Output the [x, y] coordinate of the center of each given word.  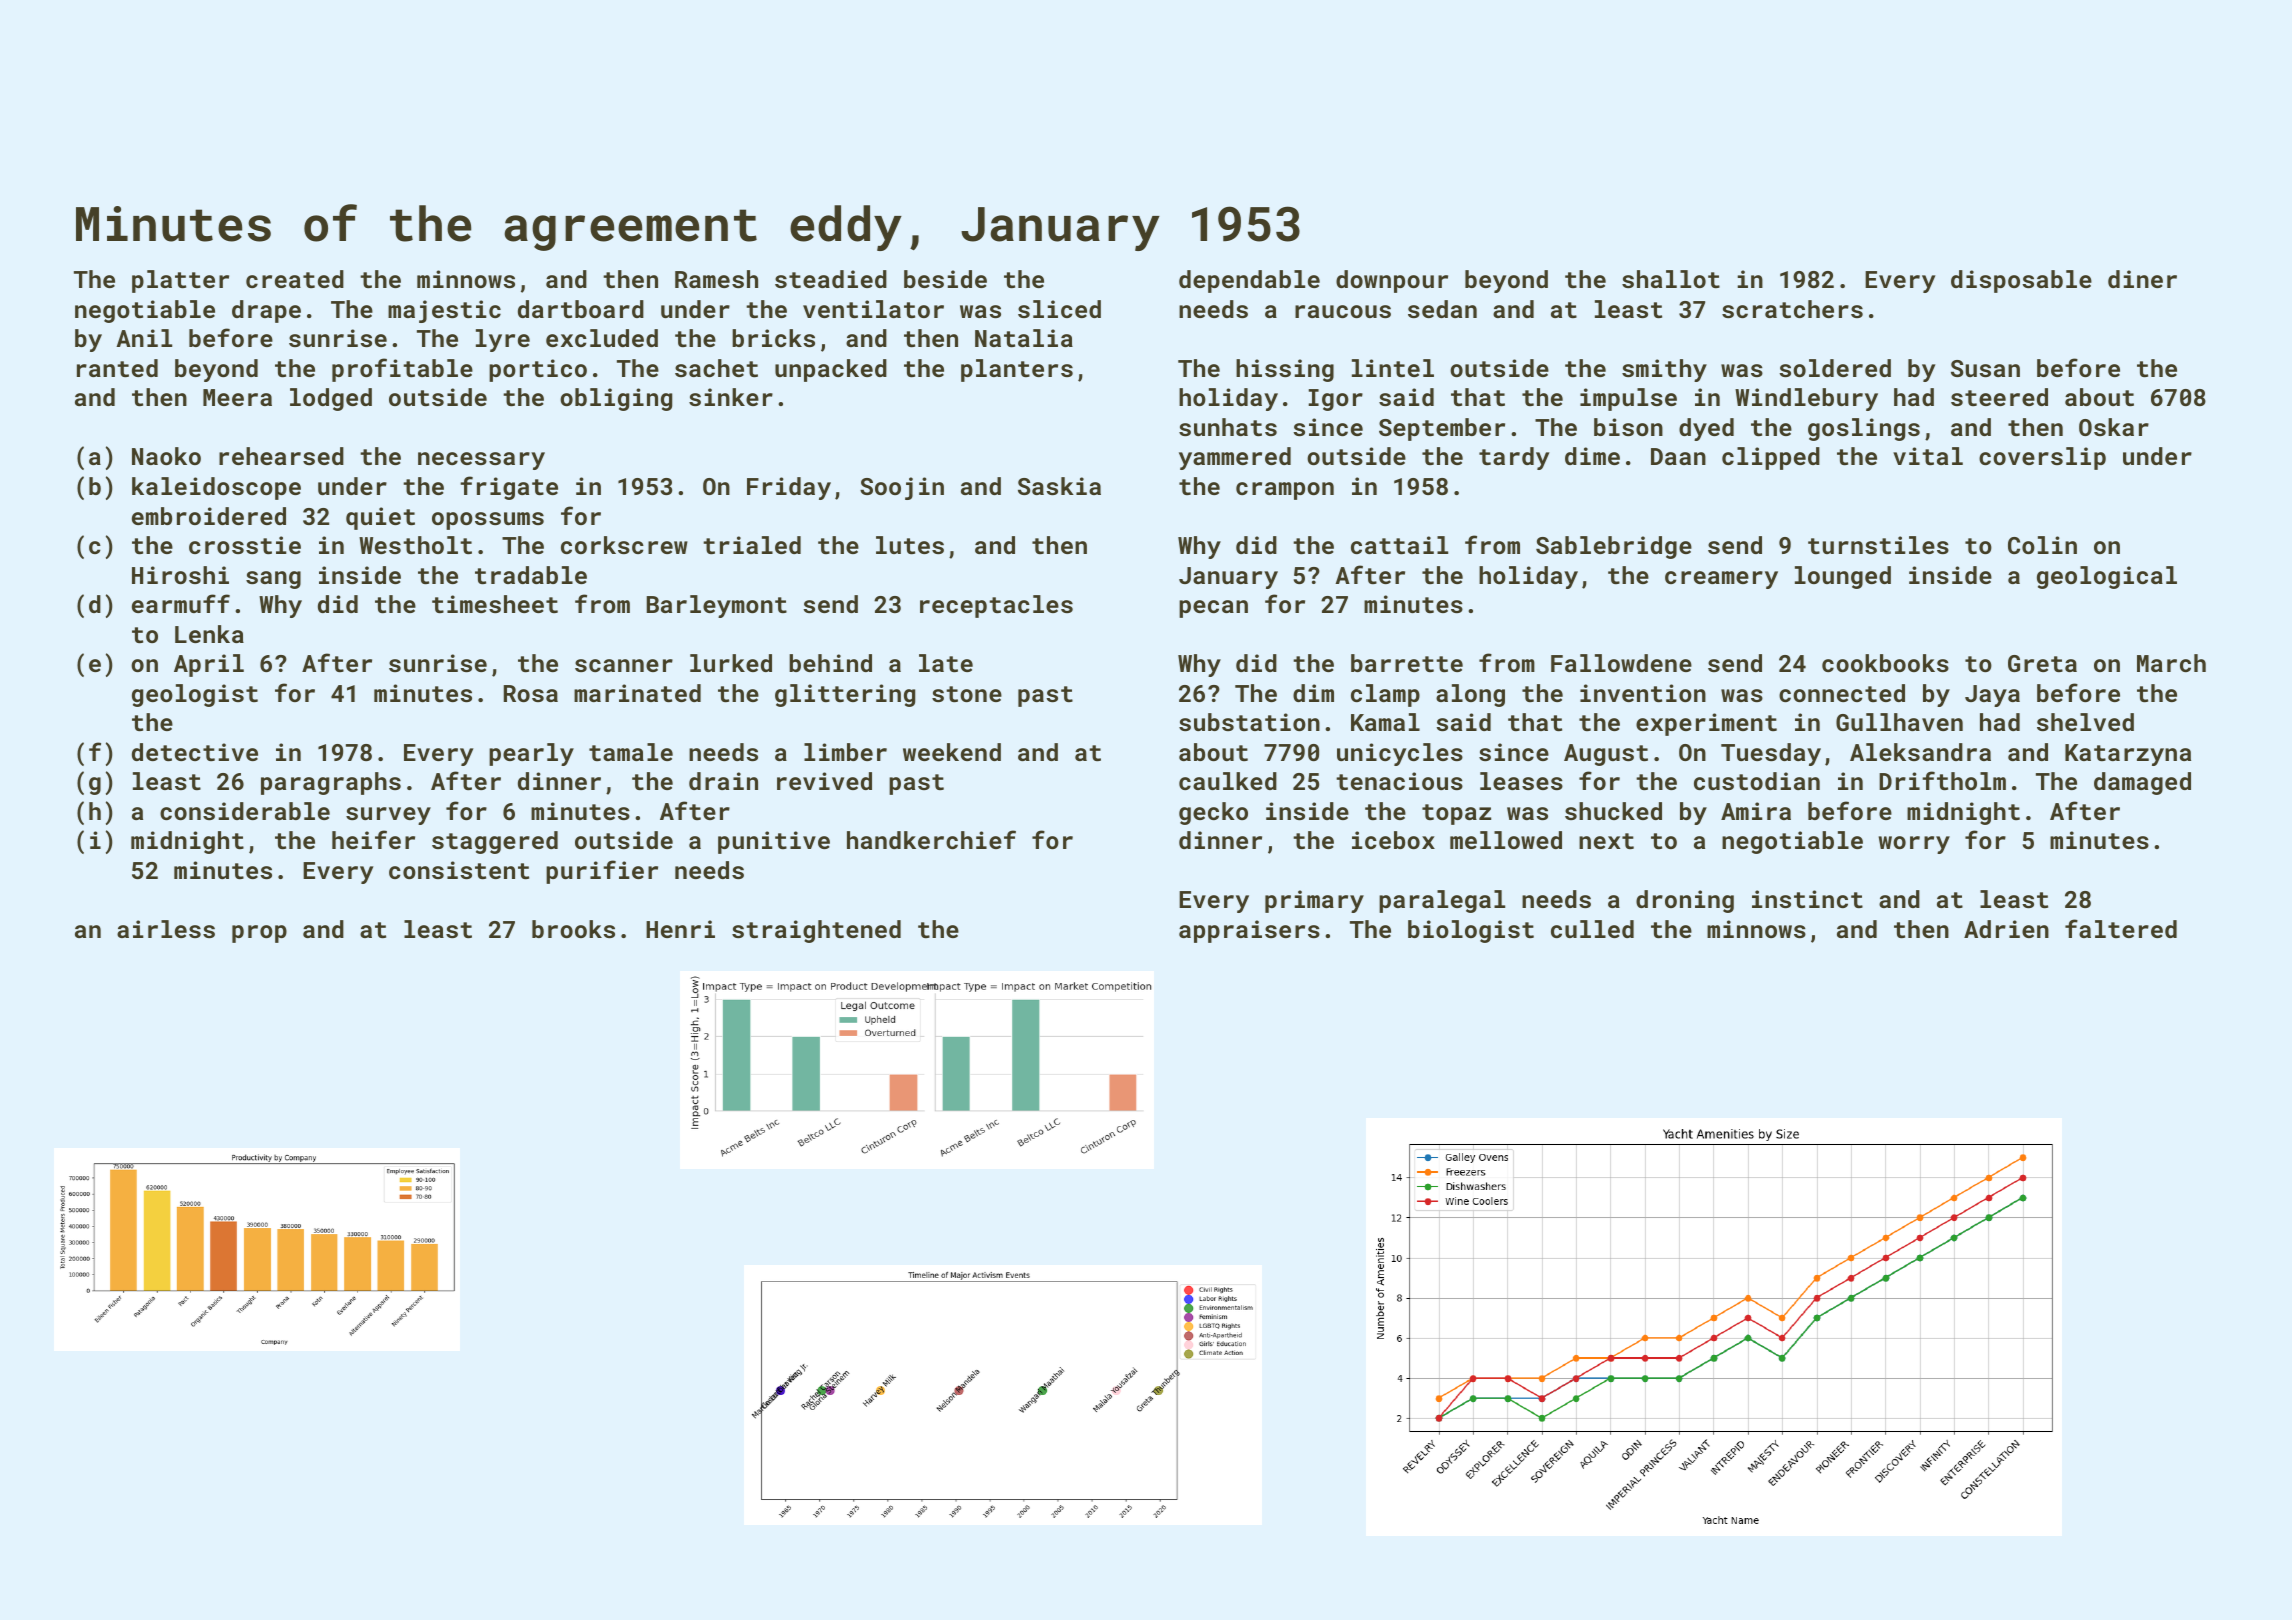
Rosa [531, 693]
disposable [2021, 281]
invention [1643, 693]
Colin [2042, 545]
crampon [1285, 491]
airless [166, 929]
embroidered [209, 516]
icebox [1393, 840]
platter [180, 281]
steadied [831, 279]
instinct [1807, 899]
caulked [1228, 781]
